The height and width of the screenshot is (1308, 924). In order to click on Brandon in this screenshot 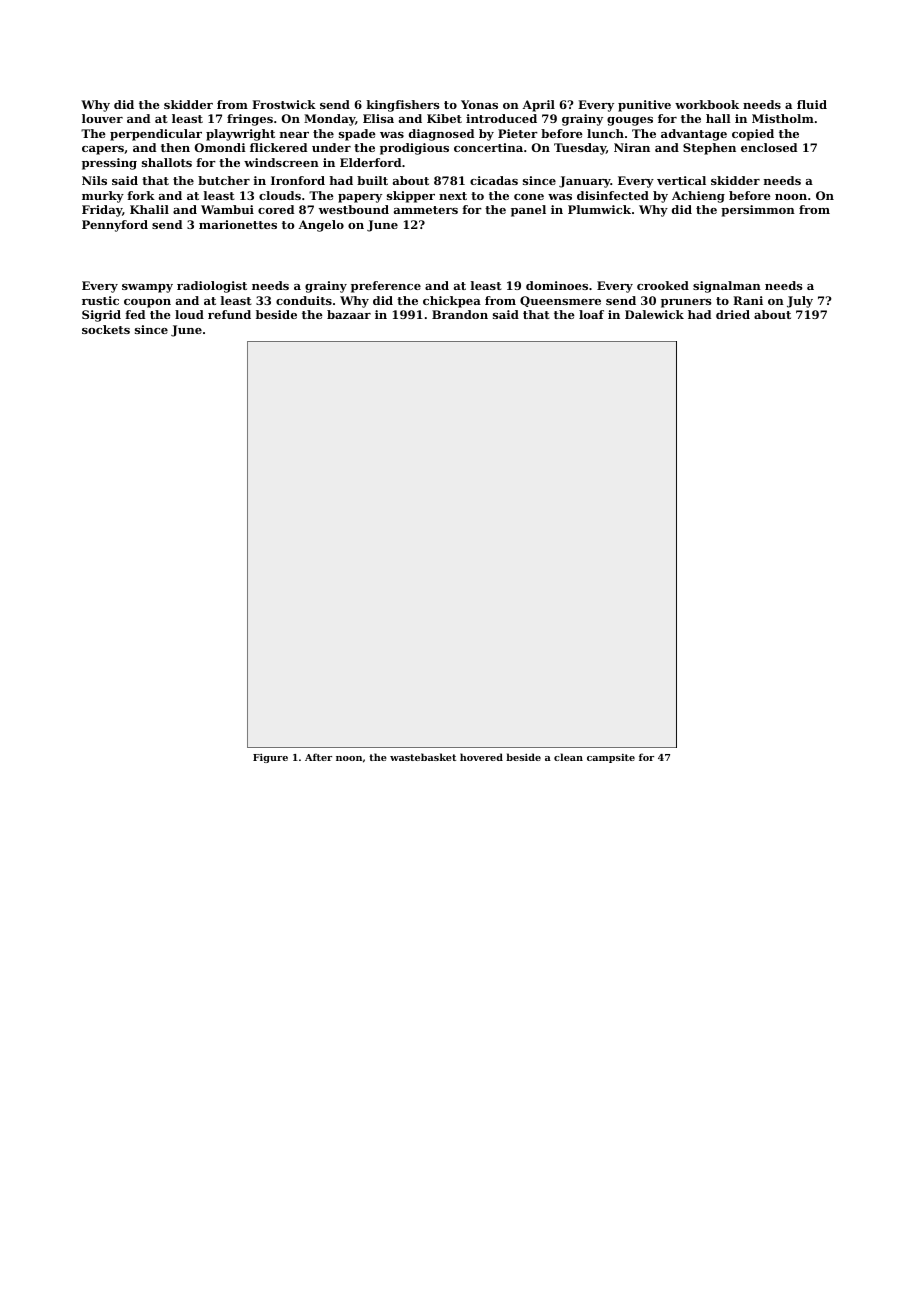, I will do `click(460, 314)`.
